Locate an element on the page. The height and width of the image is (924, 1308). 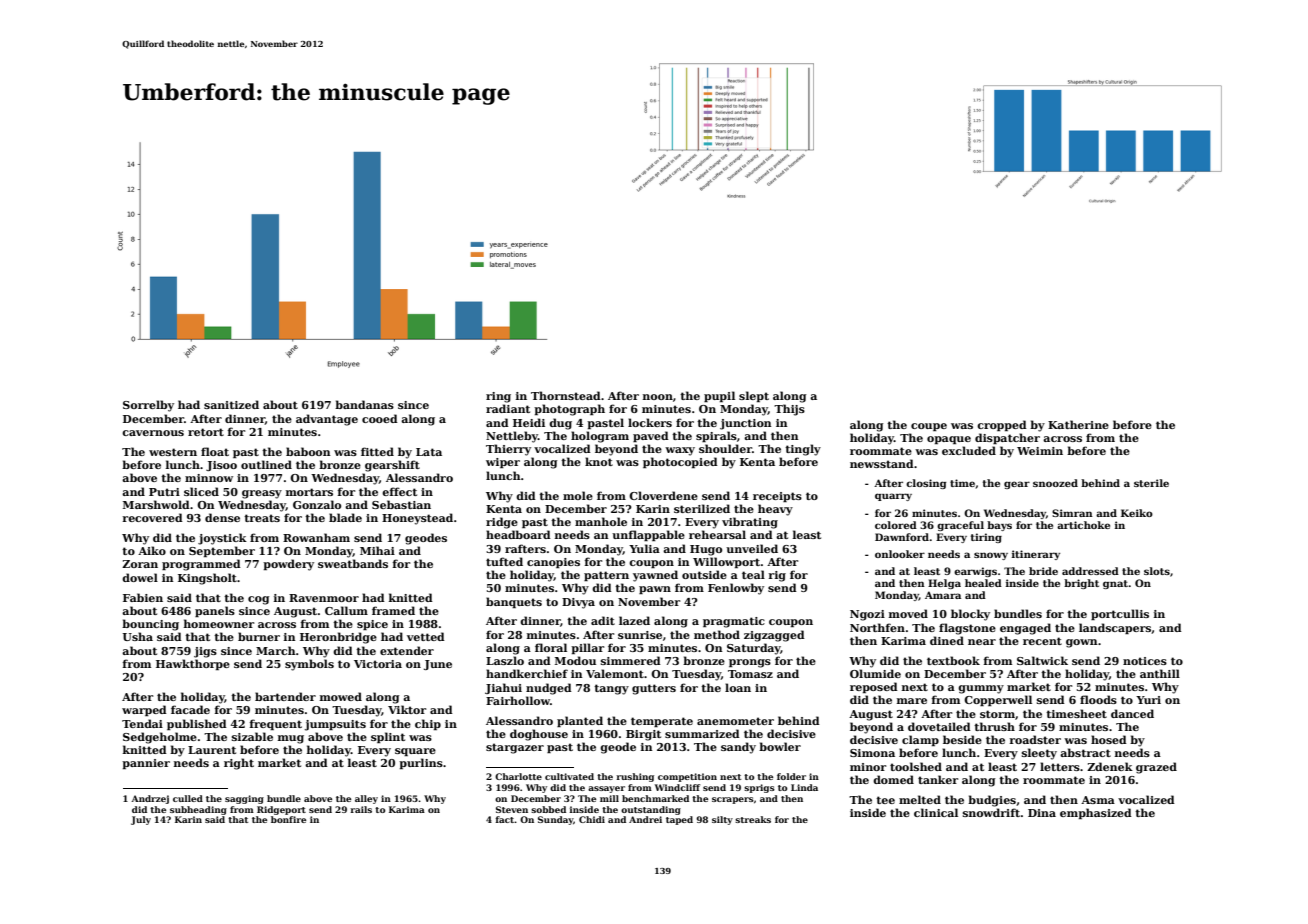
mowed is located at coordinates (341, 696).
